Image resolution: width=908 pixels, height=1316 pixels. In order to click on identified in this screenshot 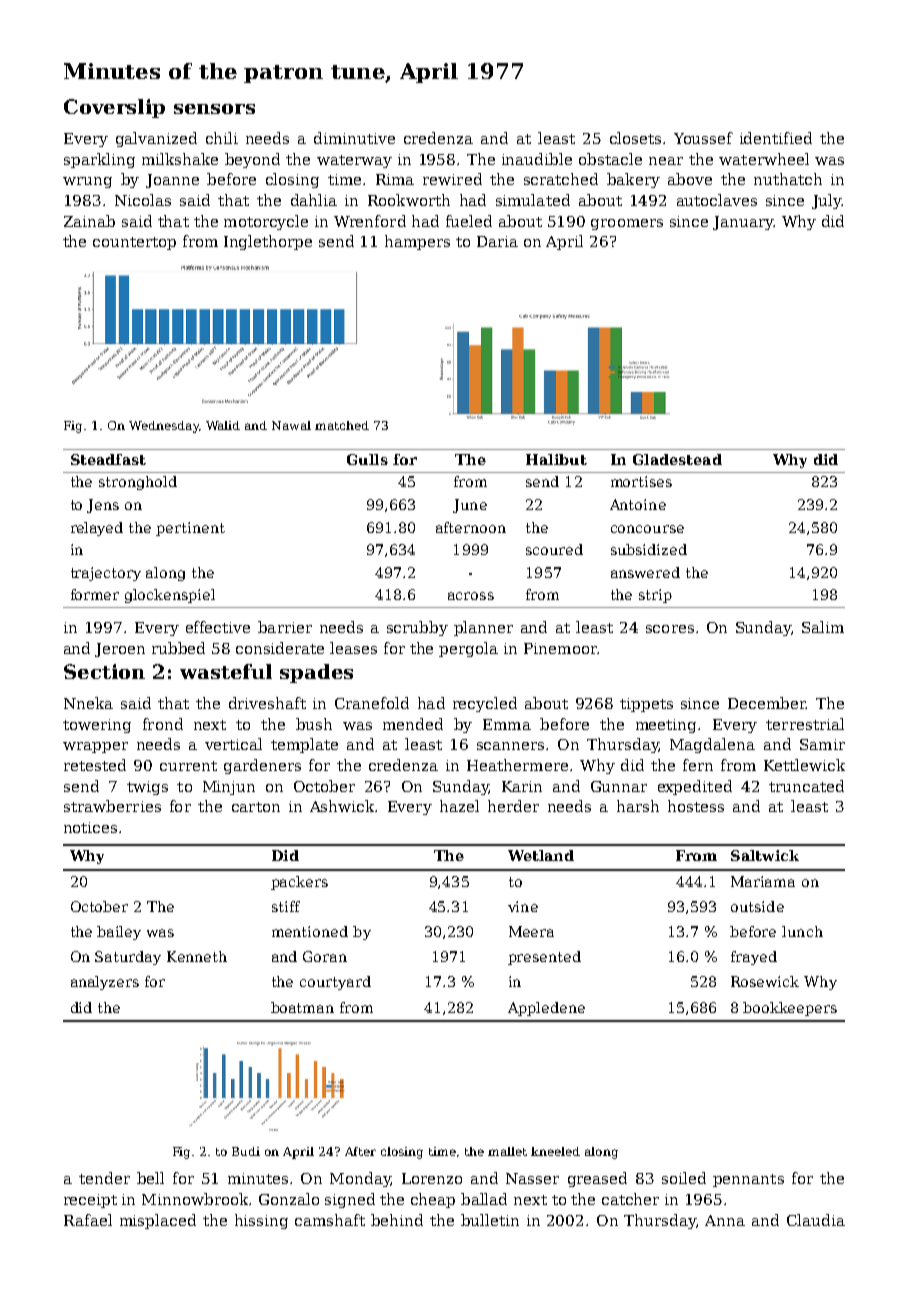, I will do `click(776, 138)`.
